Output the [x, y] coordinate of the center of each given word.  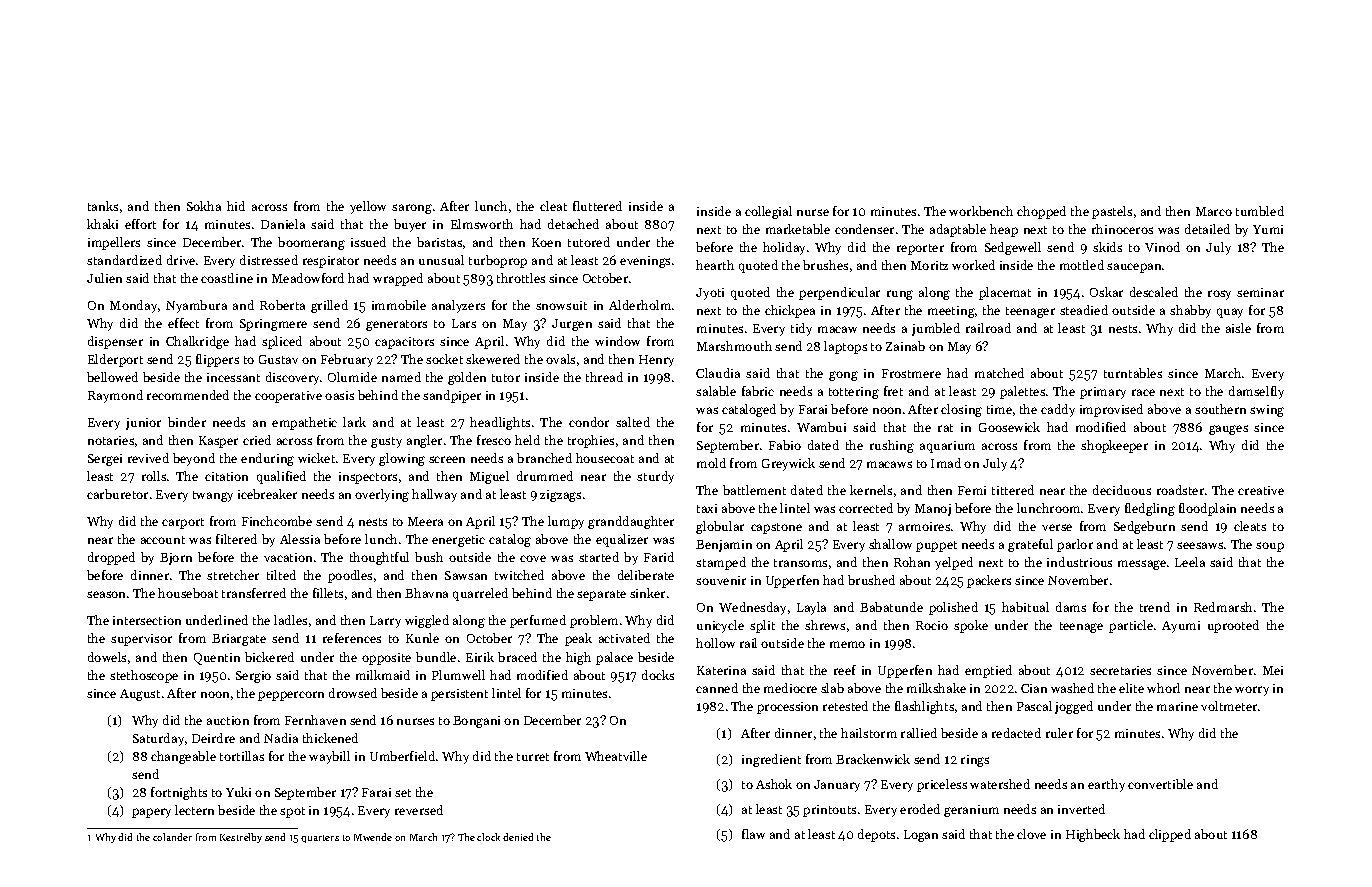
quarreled [480, 594]
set [403, 793]
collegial [768, 212]
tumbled [1260, 211]
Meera [425, 521]
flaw [753, 834]
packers [989, 581]
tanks [103, 206]
